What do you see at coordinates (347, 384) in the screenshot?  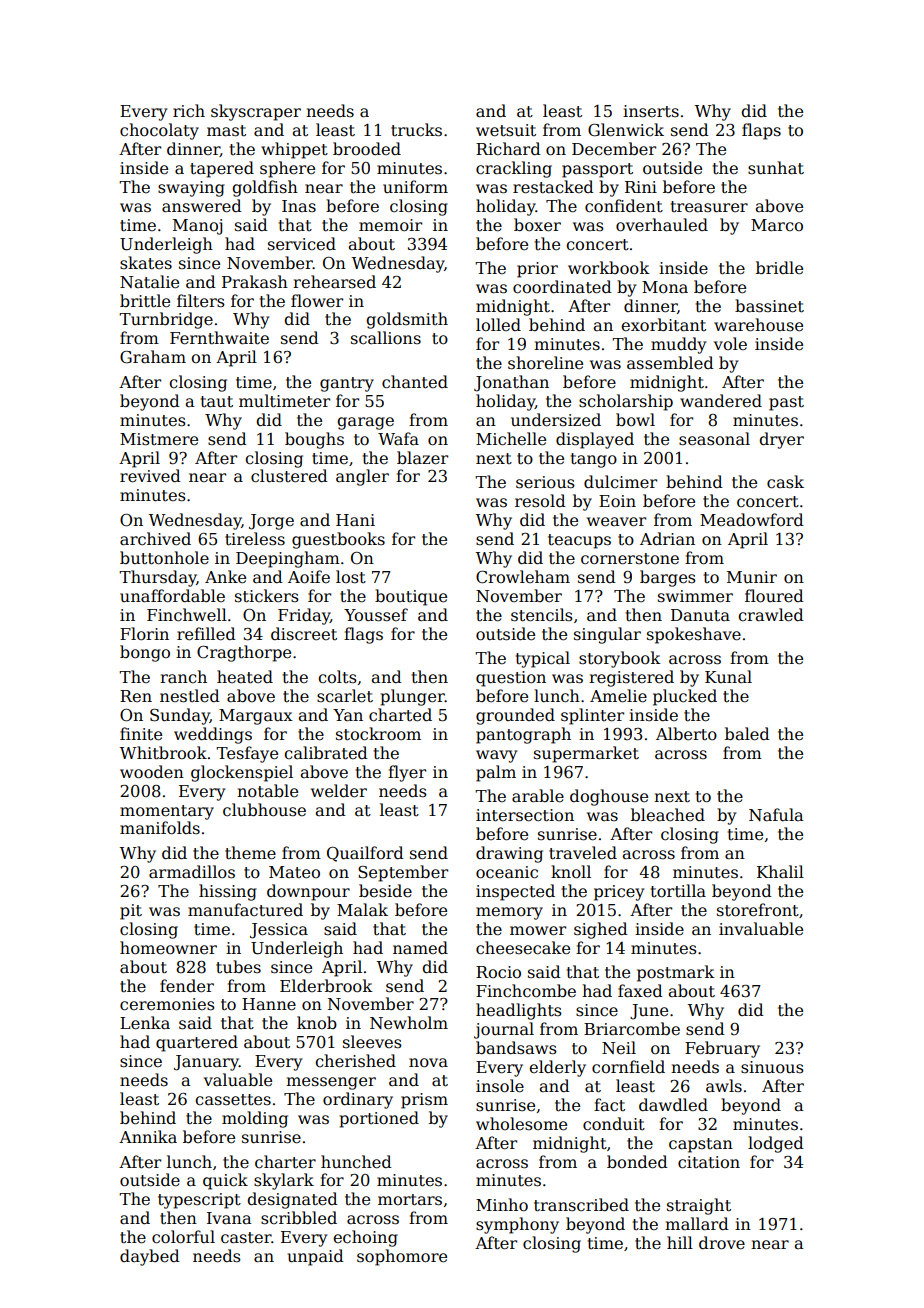 I see `gantry` at bounding box center [347, 384].
